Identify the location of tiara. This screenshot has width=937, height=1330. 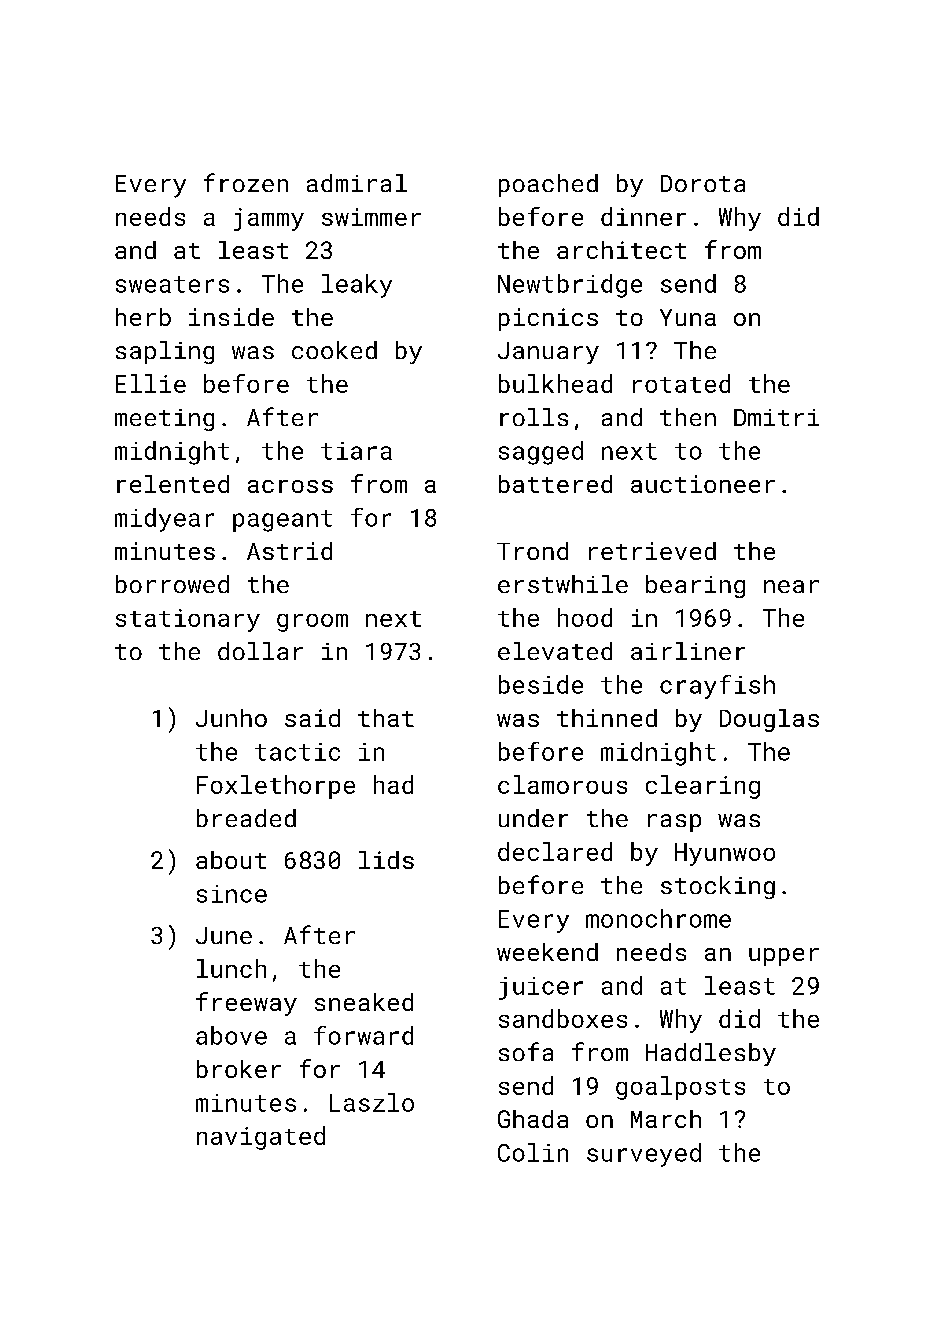
(356, 451).
